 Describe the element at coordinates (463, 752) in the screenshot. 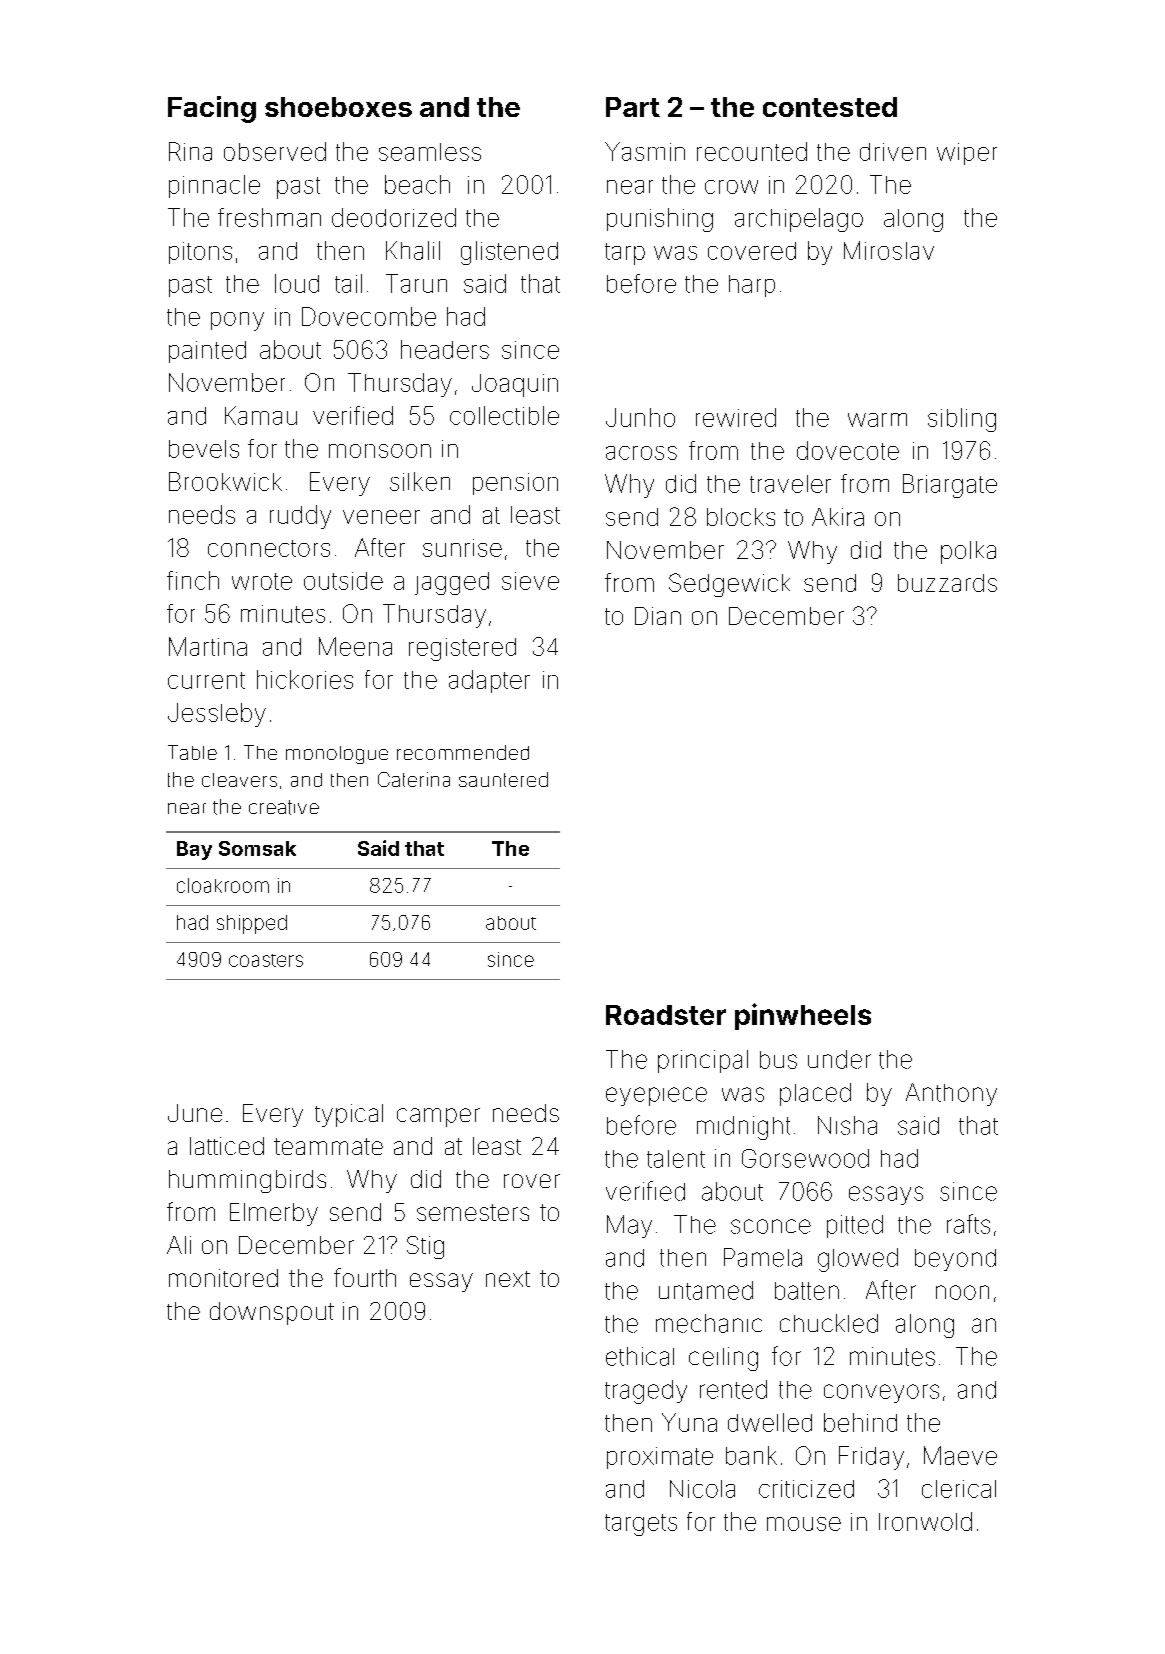

I see `recommended` at that location.
